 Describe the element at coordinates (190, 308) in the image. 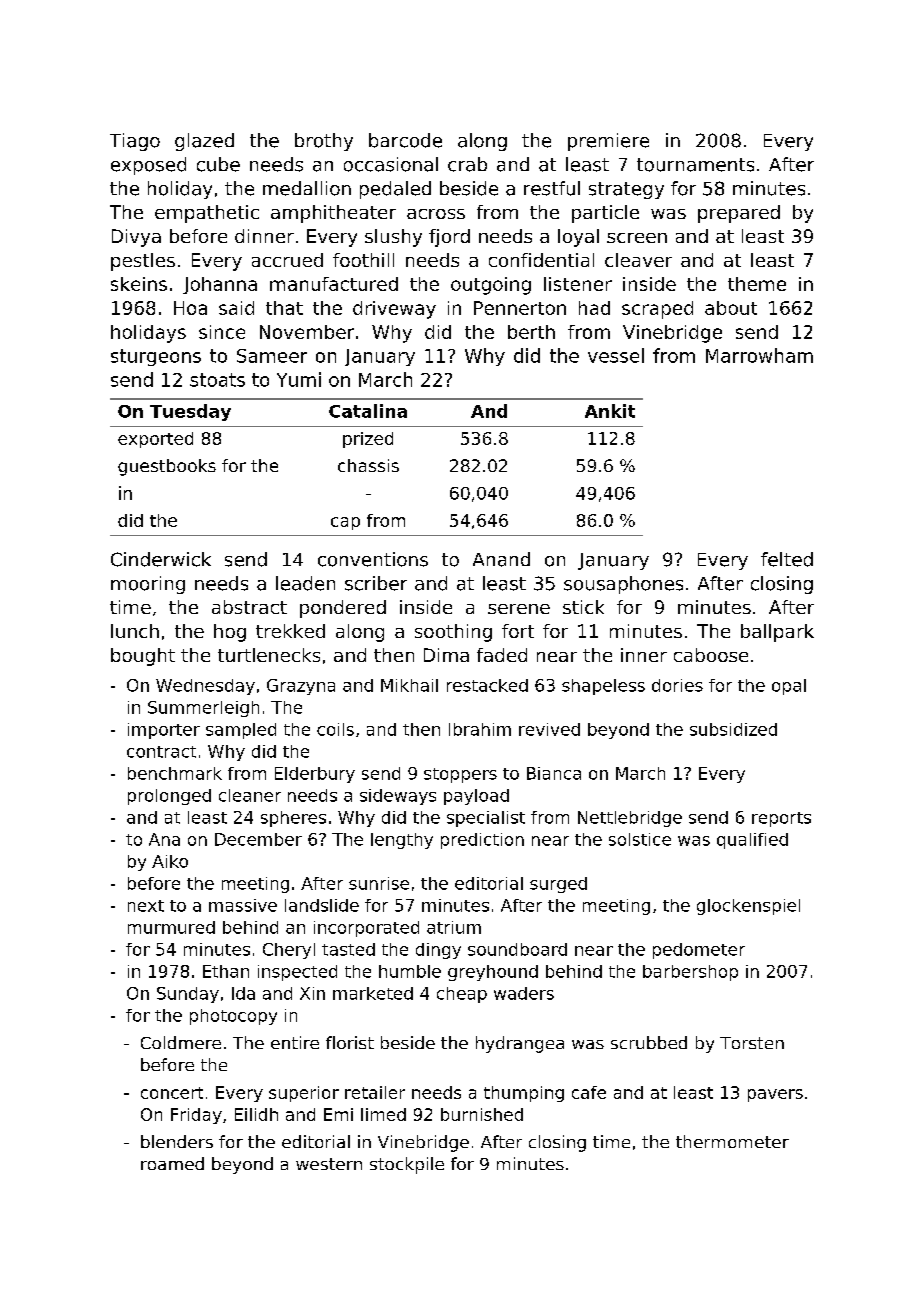

I see `Hoa` at that location.
